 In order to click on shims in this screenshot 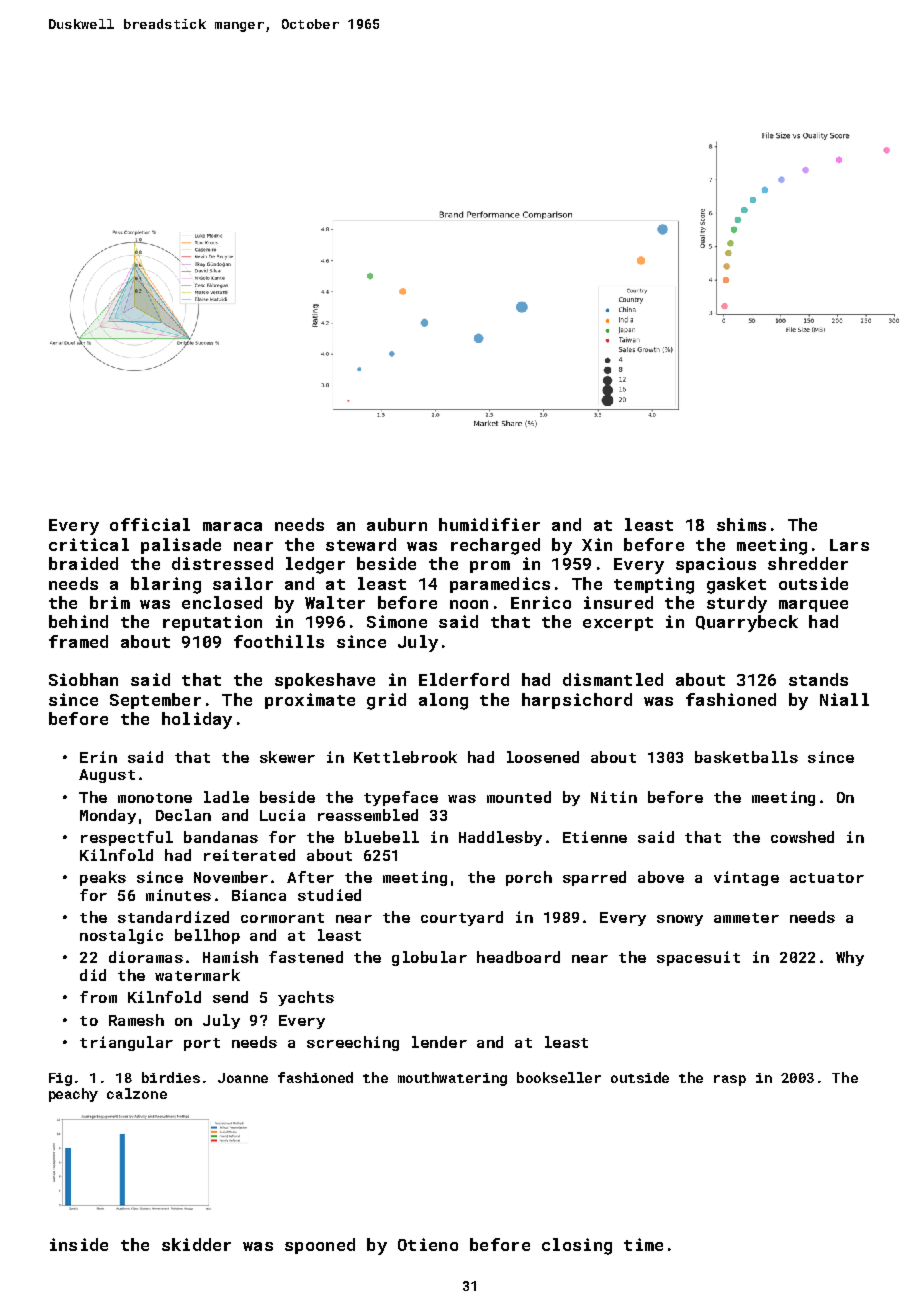, I will do `click(741, 524)`.
